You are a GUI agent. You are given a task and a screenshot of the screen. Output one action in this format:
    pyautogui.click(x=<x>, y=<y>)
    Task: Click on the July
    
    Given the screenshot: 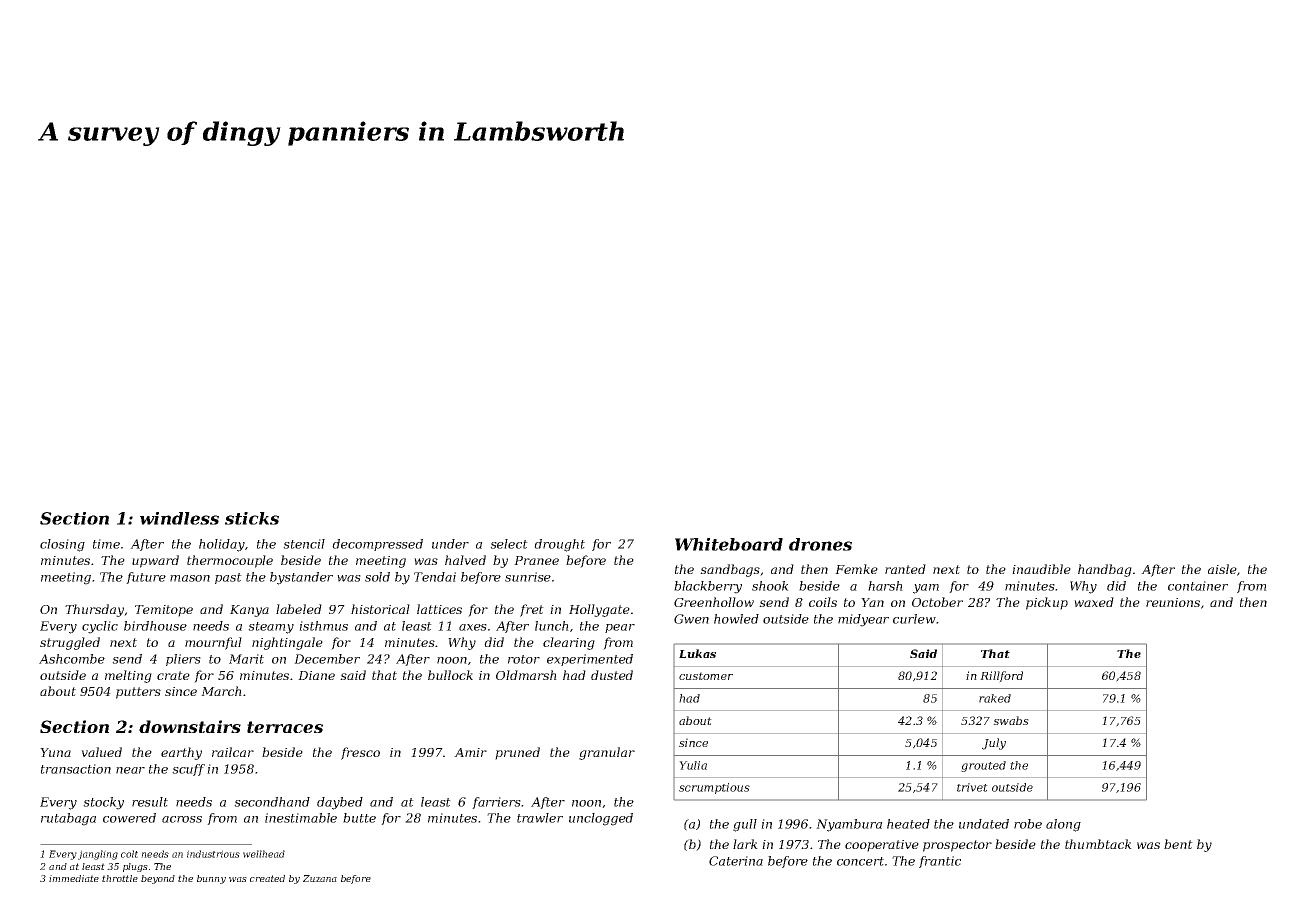 What is the action you would take?
    pyautogui.click(x=994, y=744)
